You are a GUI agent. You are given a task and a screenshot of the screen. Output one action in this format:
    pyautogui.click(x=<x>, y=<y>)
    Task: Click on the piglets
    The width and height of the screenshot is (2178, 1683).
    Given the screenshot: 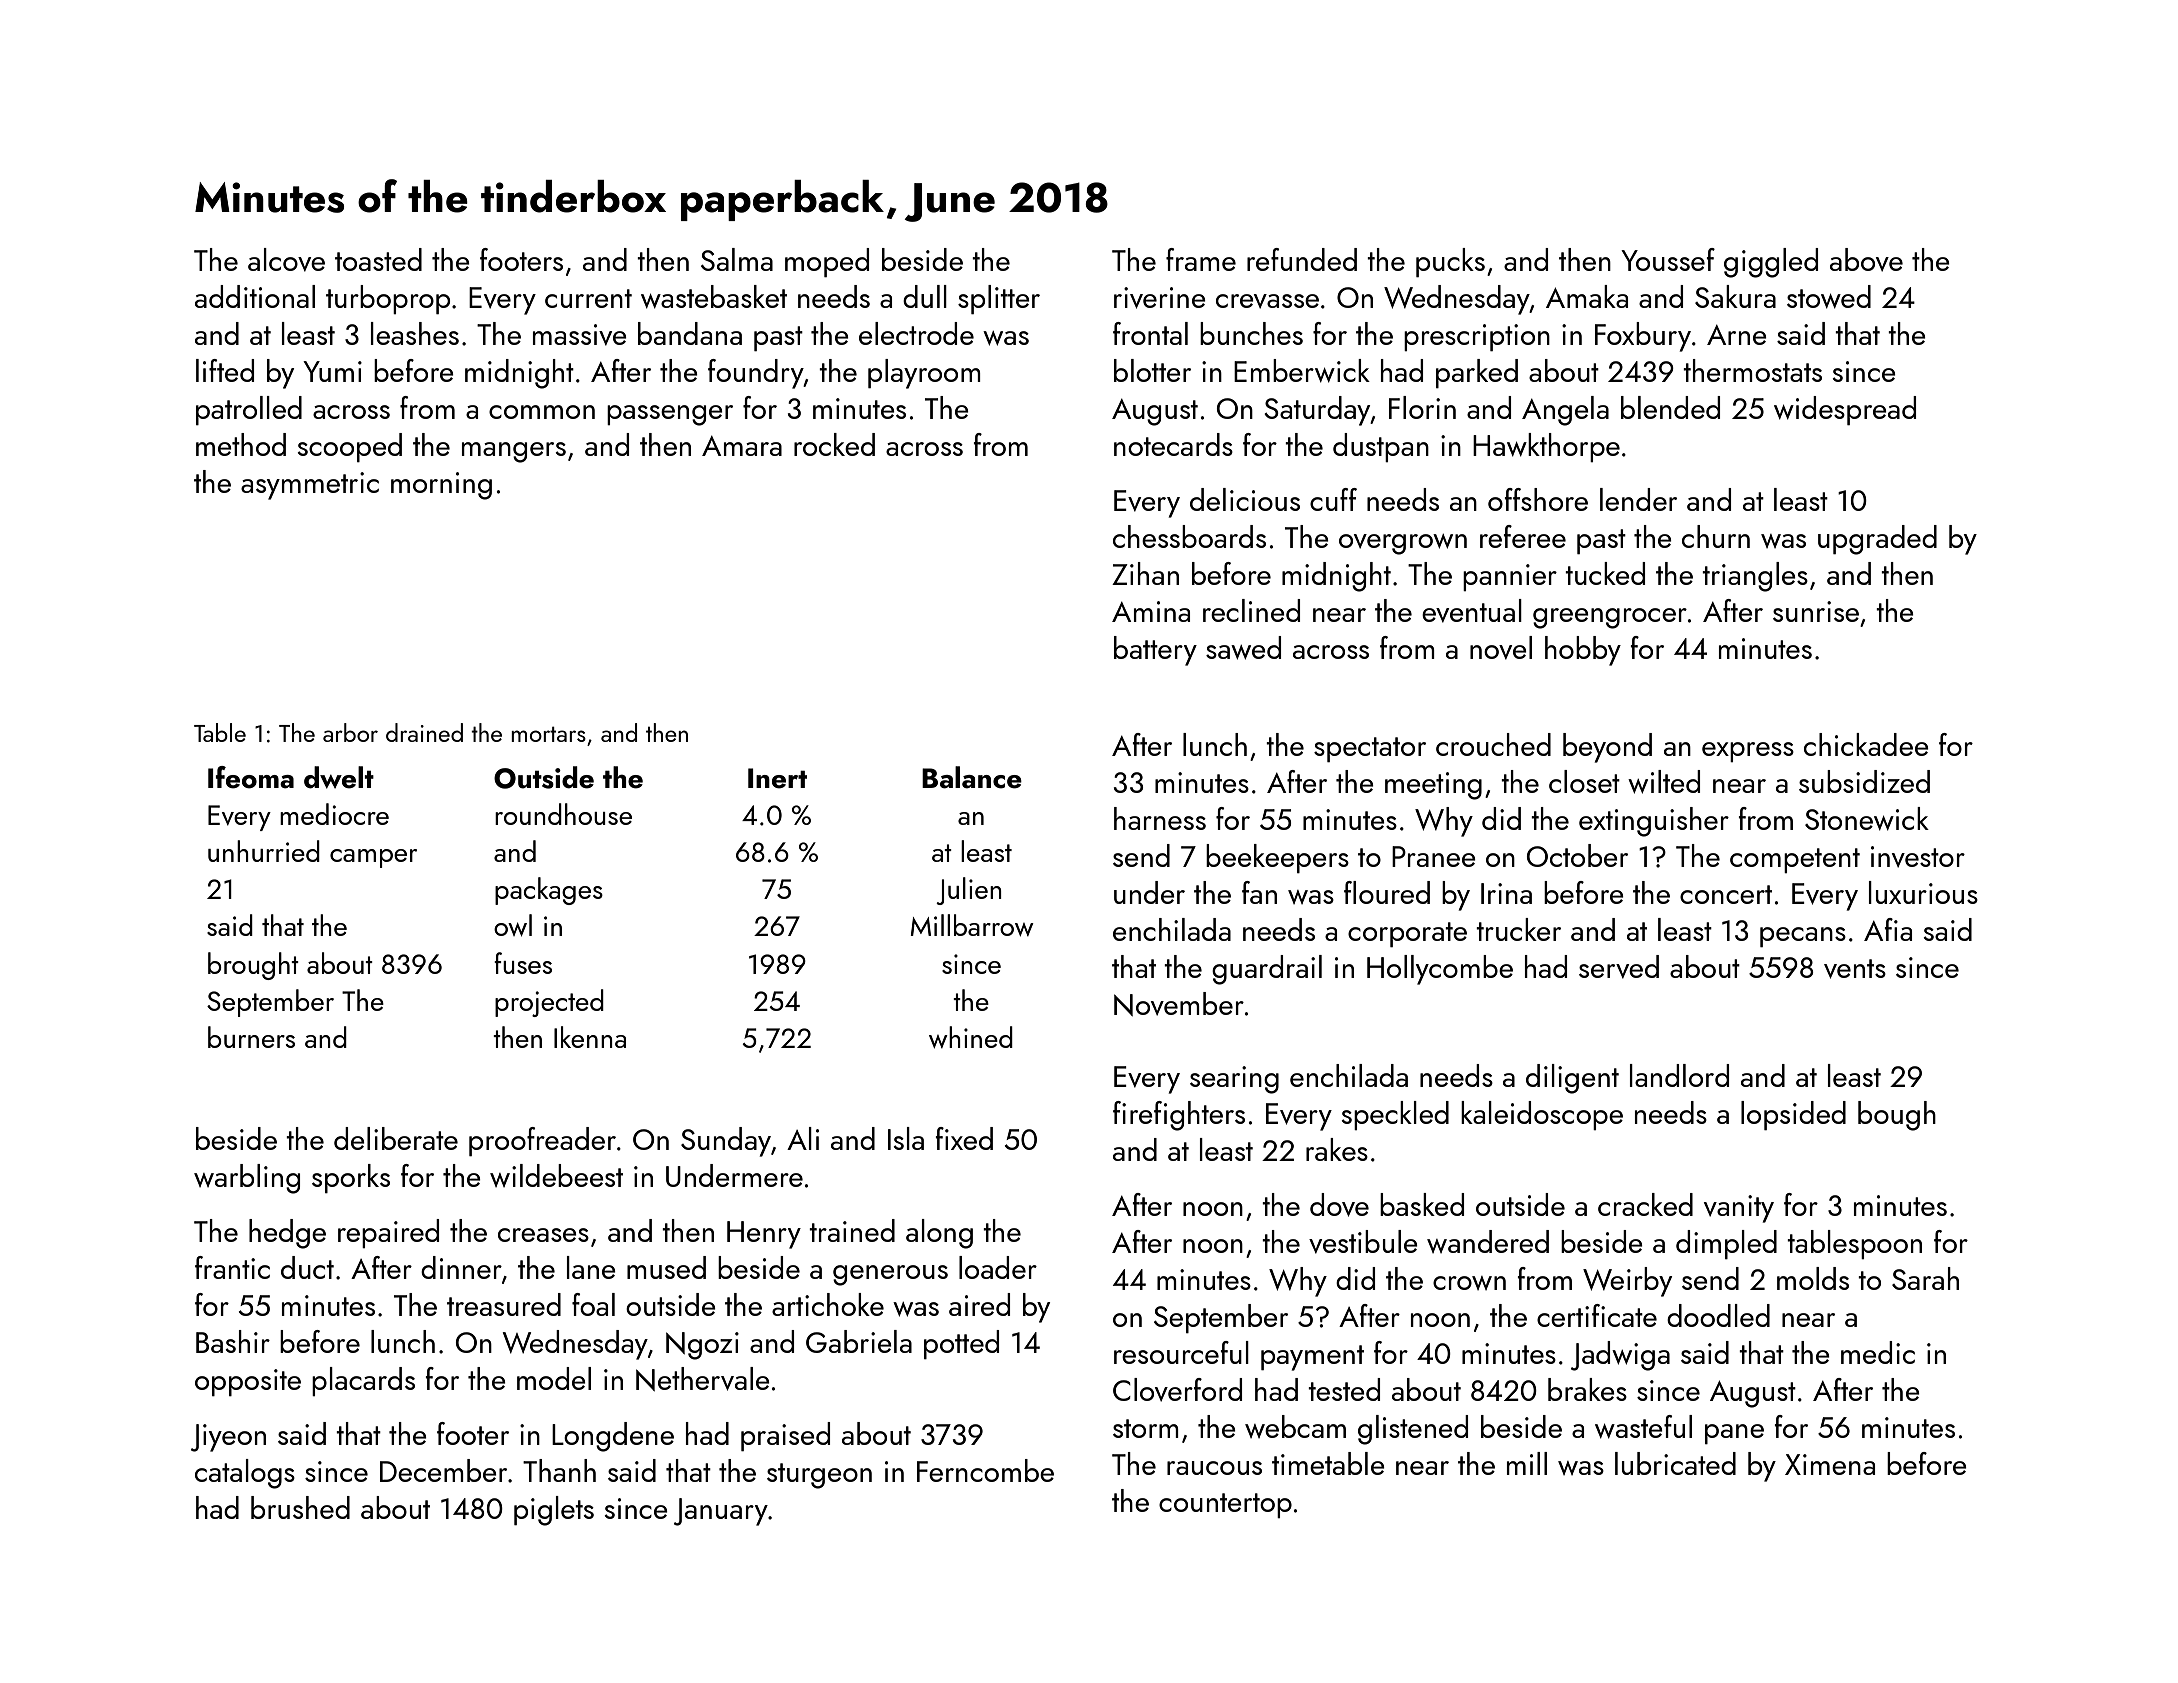 What is the action you would take?
    pyautogui.click(x=554, y=1511)
